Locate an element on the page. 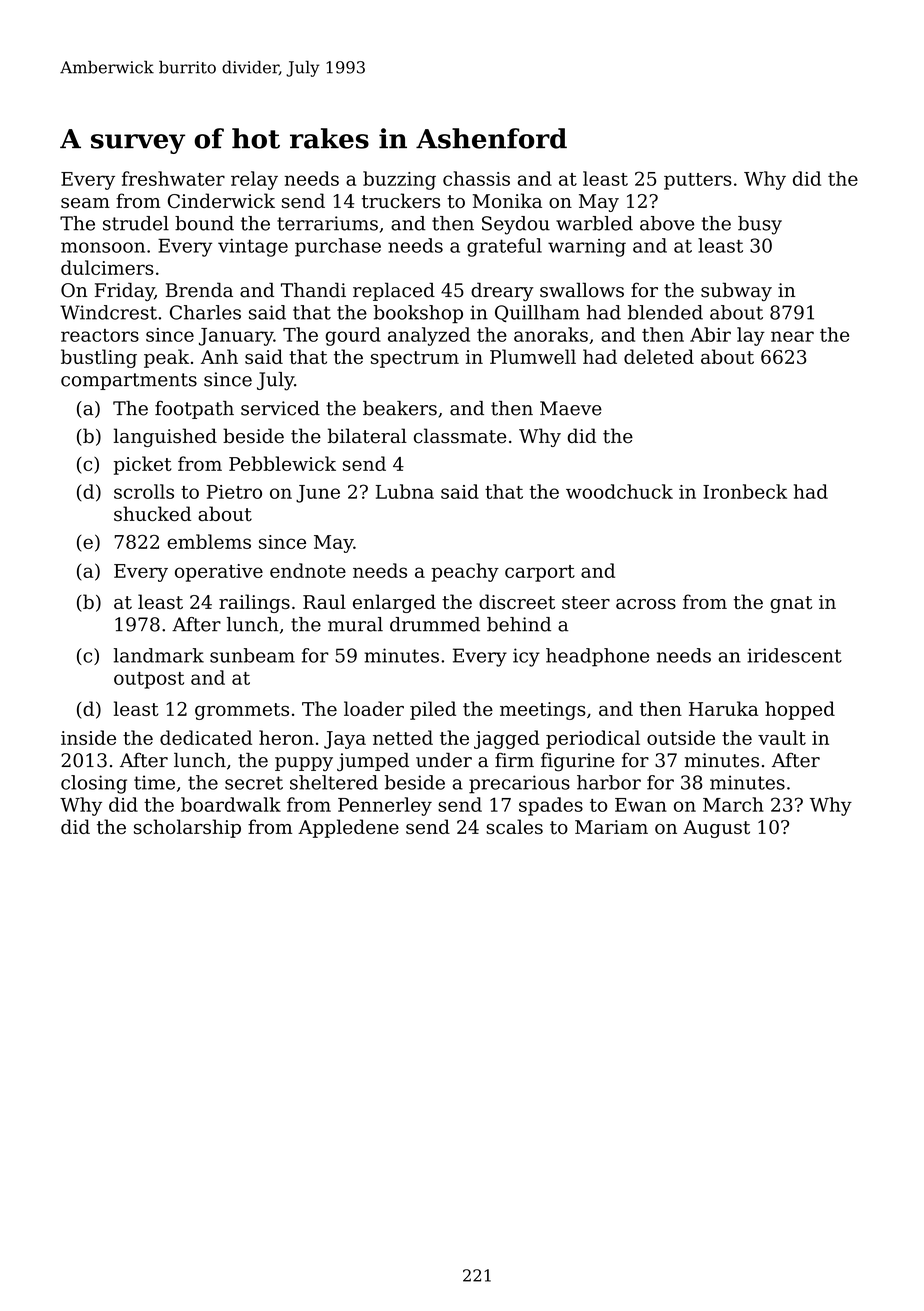 This image has width=924, height=1311. freshwater is located at coordinates (173, 178).
